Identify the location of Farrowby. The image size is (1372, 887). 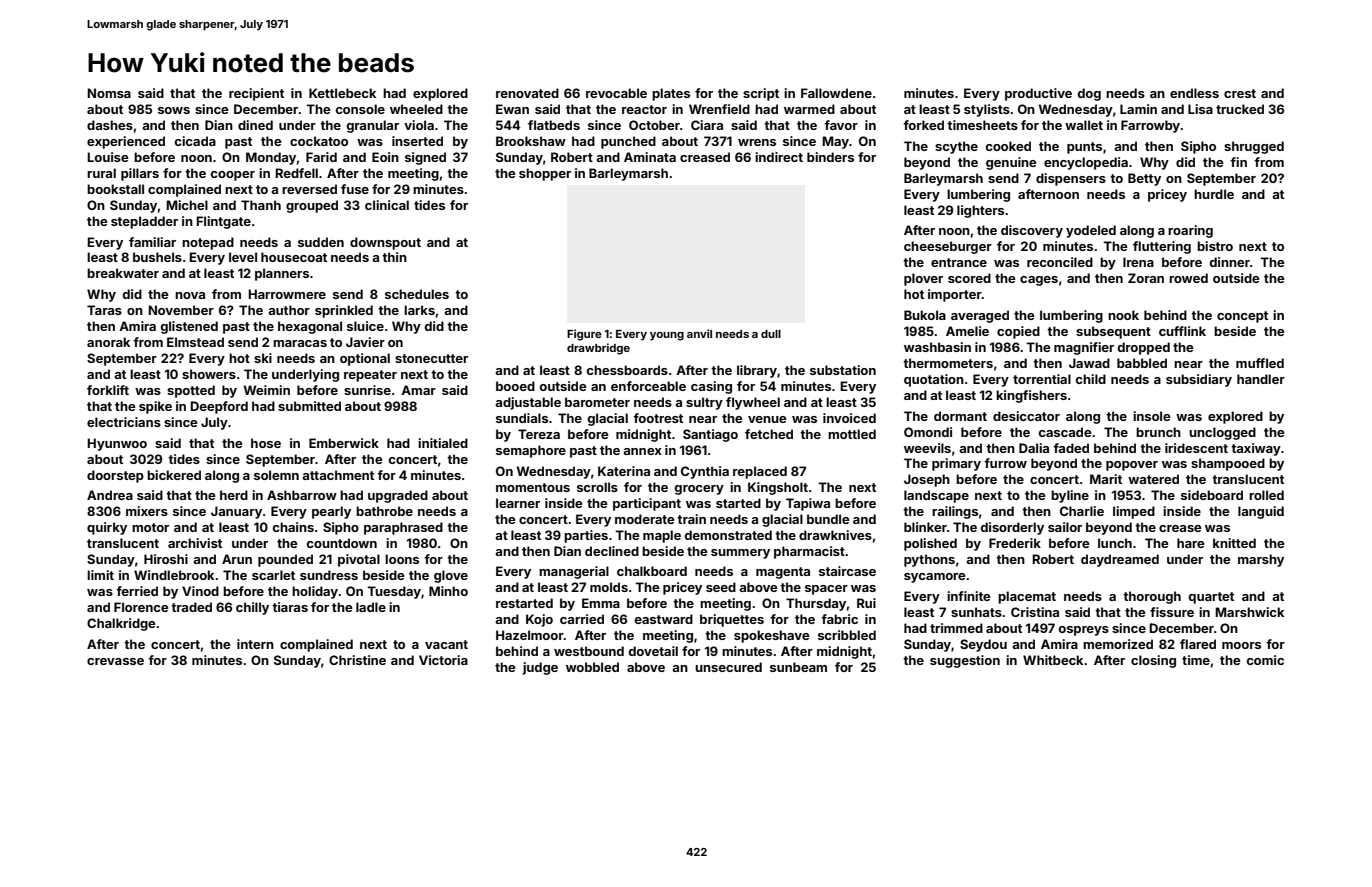
(1150, 126).
